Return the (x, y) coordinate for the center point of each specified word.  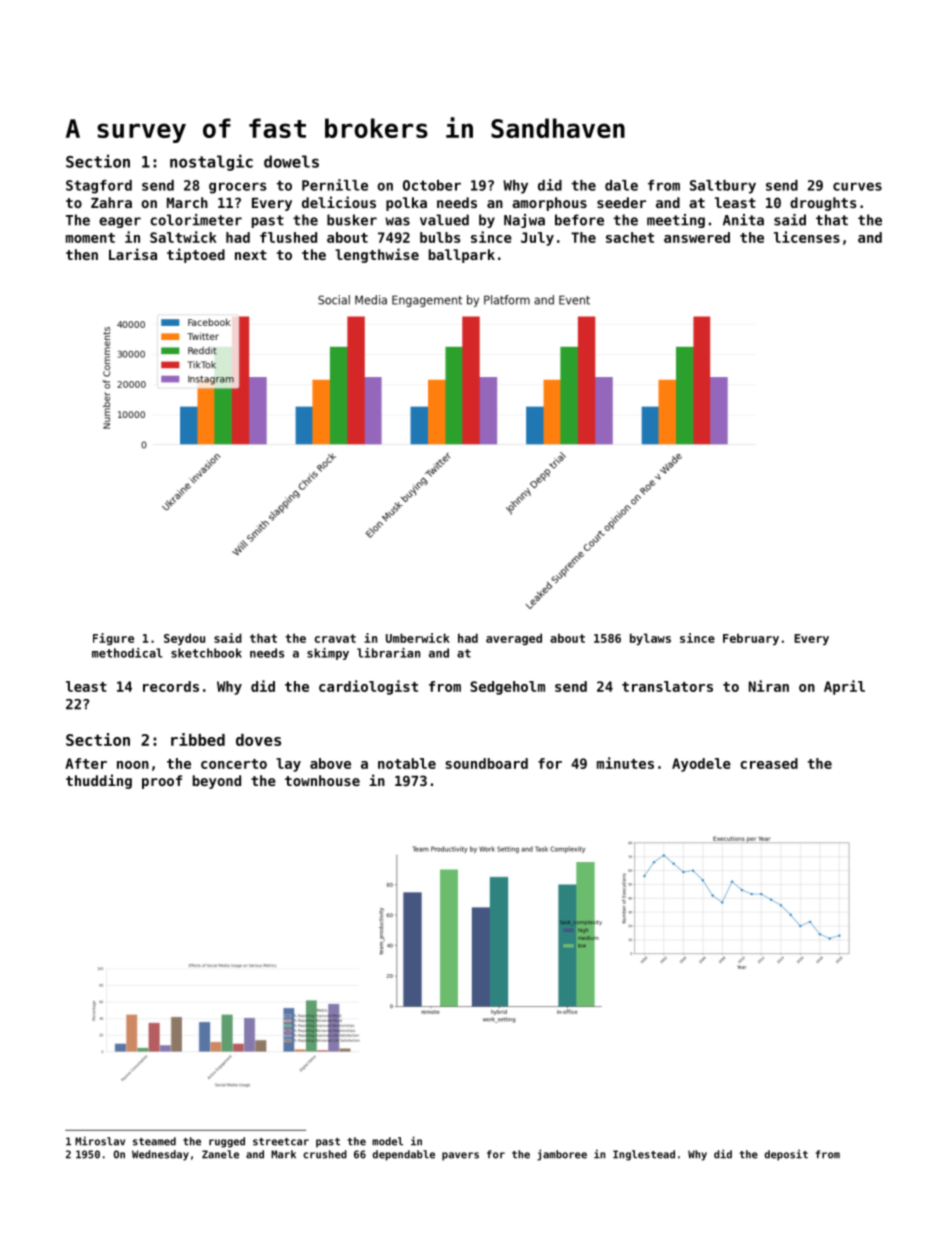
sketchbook (206, 653)
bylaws (650, 639)
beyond (217, 782)
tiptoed (196, 255)
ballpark (462, 256)
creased (769, 763)
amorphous (549, 204)
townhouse (322, 780)
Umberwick (418, 638)
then (82, 254)
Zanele (220, 1154)
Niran (769, 686)
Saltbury (723, 187)
